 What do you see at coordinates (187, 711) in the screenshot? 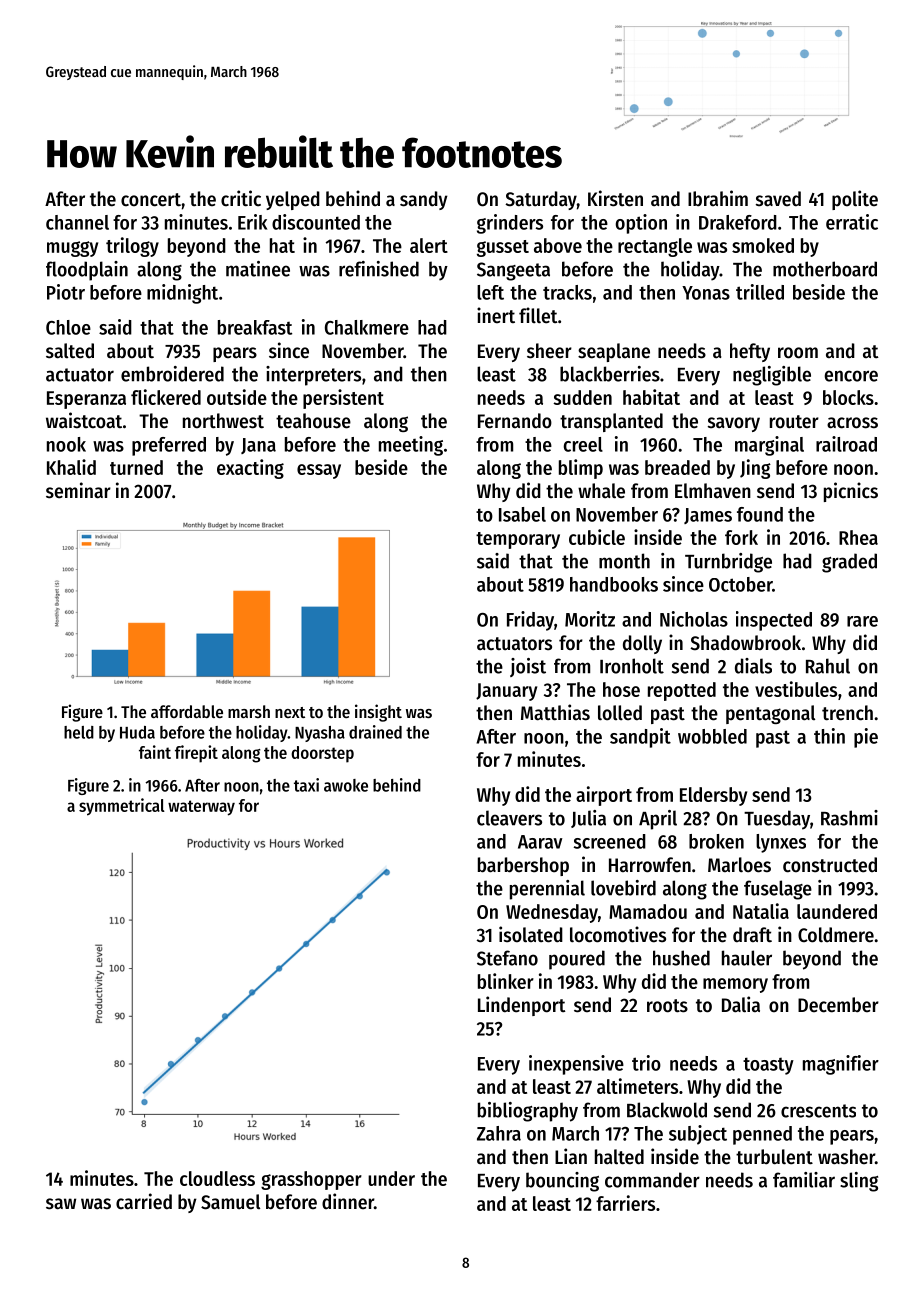
I see `affordable` at bounding box center [187, 711].
